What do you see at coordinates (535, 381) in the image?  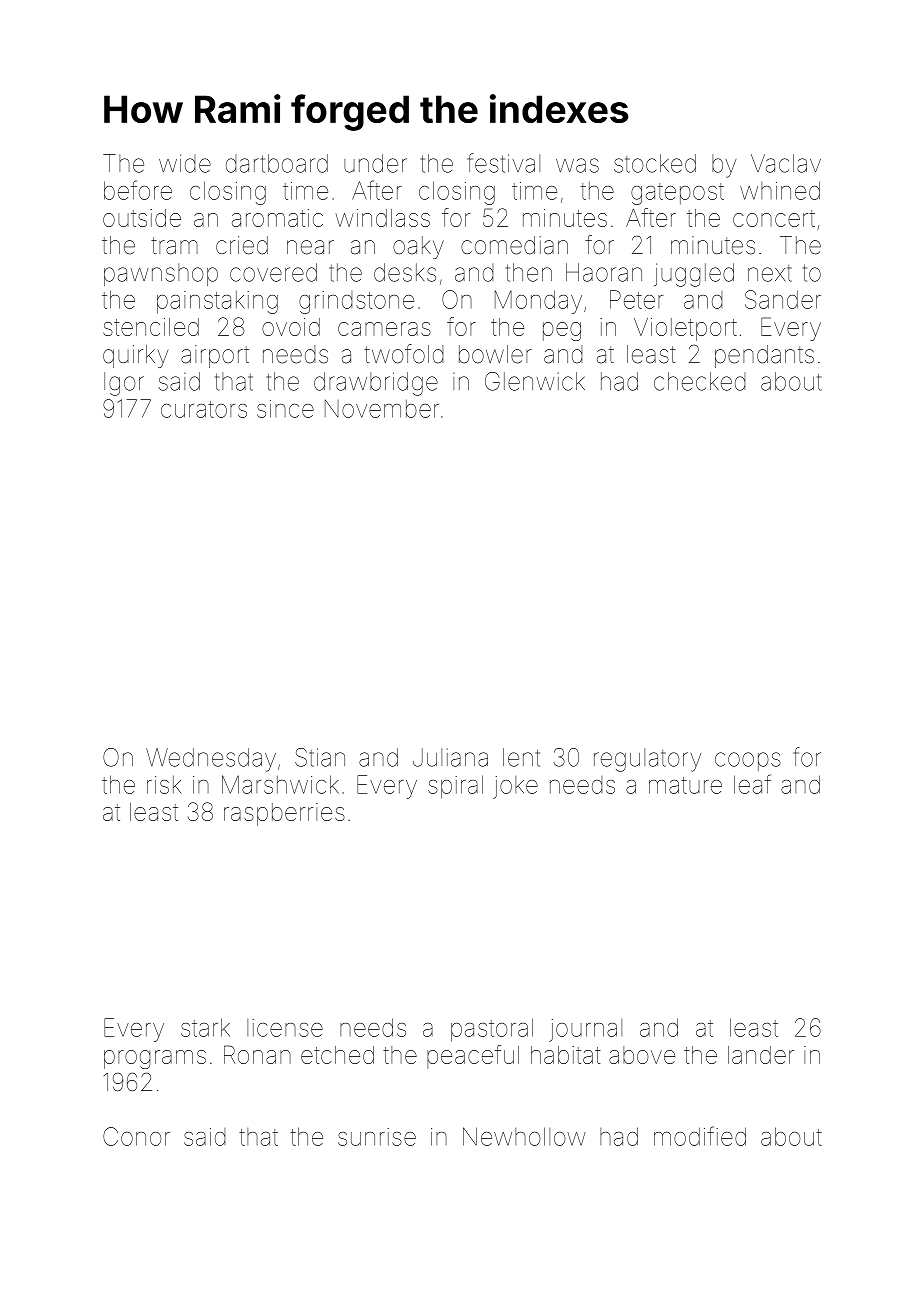 I see `Glenwick` at bounding box center [535, 381].
